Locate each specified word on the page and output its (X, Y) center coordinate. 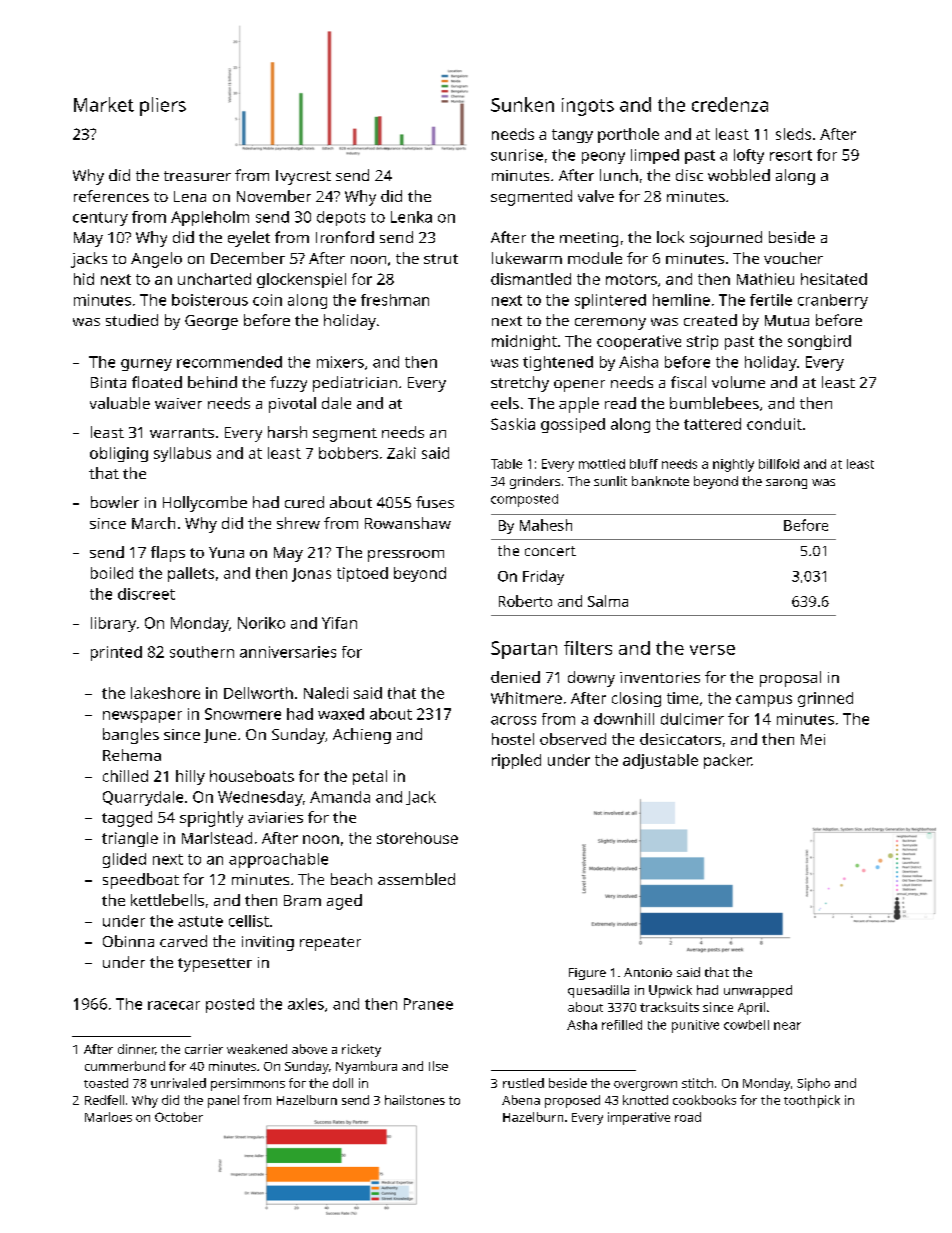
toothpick (812, 1101)
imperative (639, 1118)
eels (505, 403)
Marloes (108, 1117)
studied (132, 320)
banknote (660, 481)
